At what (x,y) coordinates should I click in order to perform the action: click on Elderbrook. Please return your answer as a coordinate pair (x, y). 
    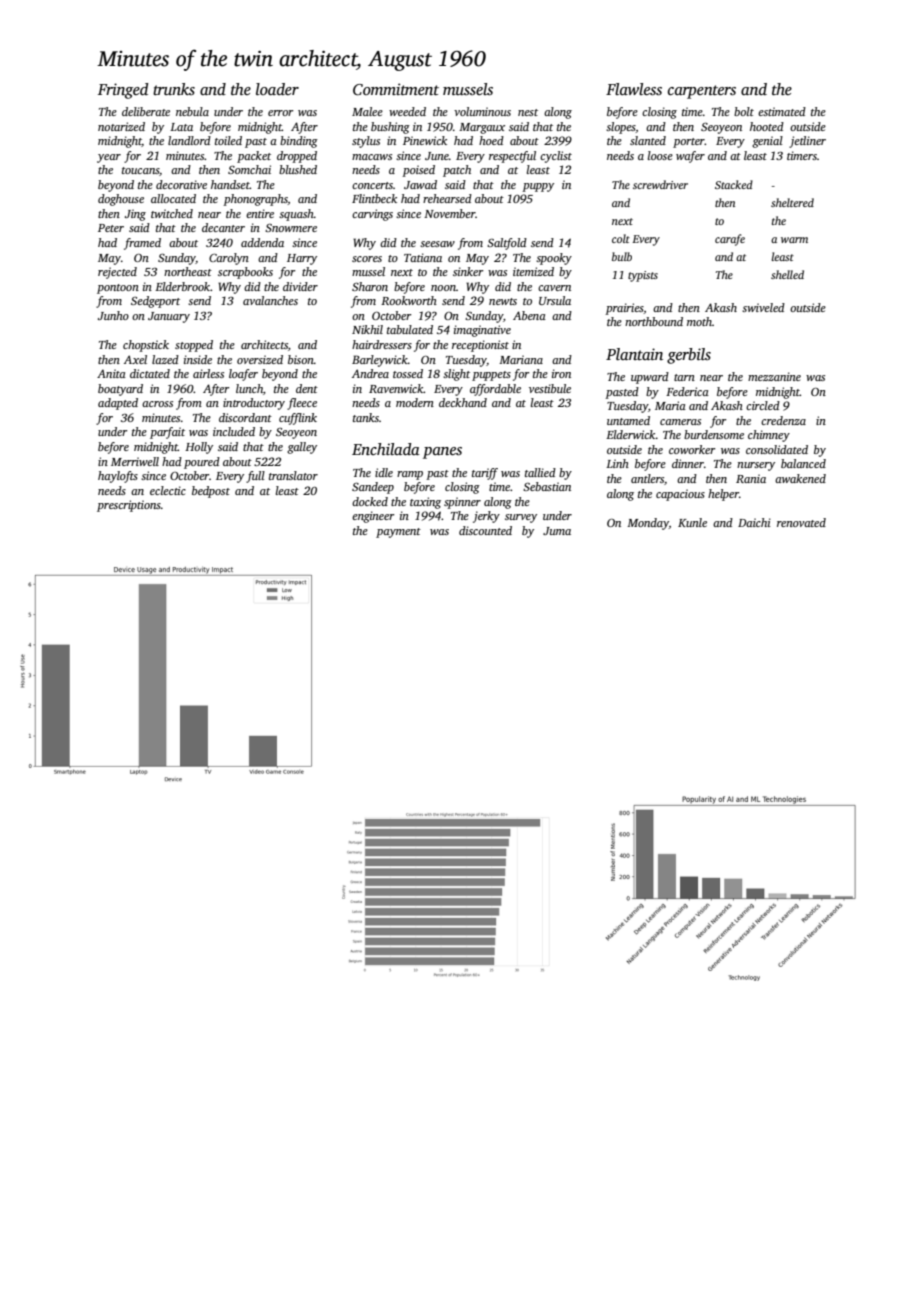
    Looking at the image, I should click on (182, 286).
